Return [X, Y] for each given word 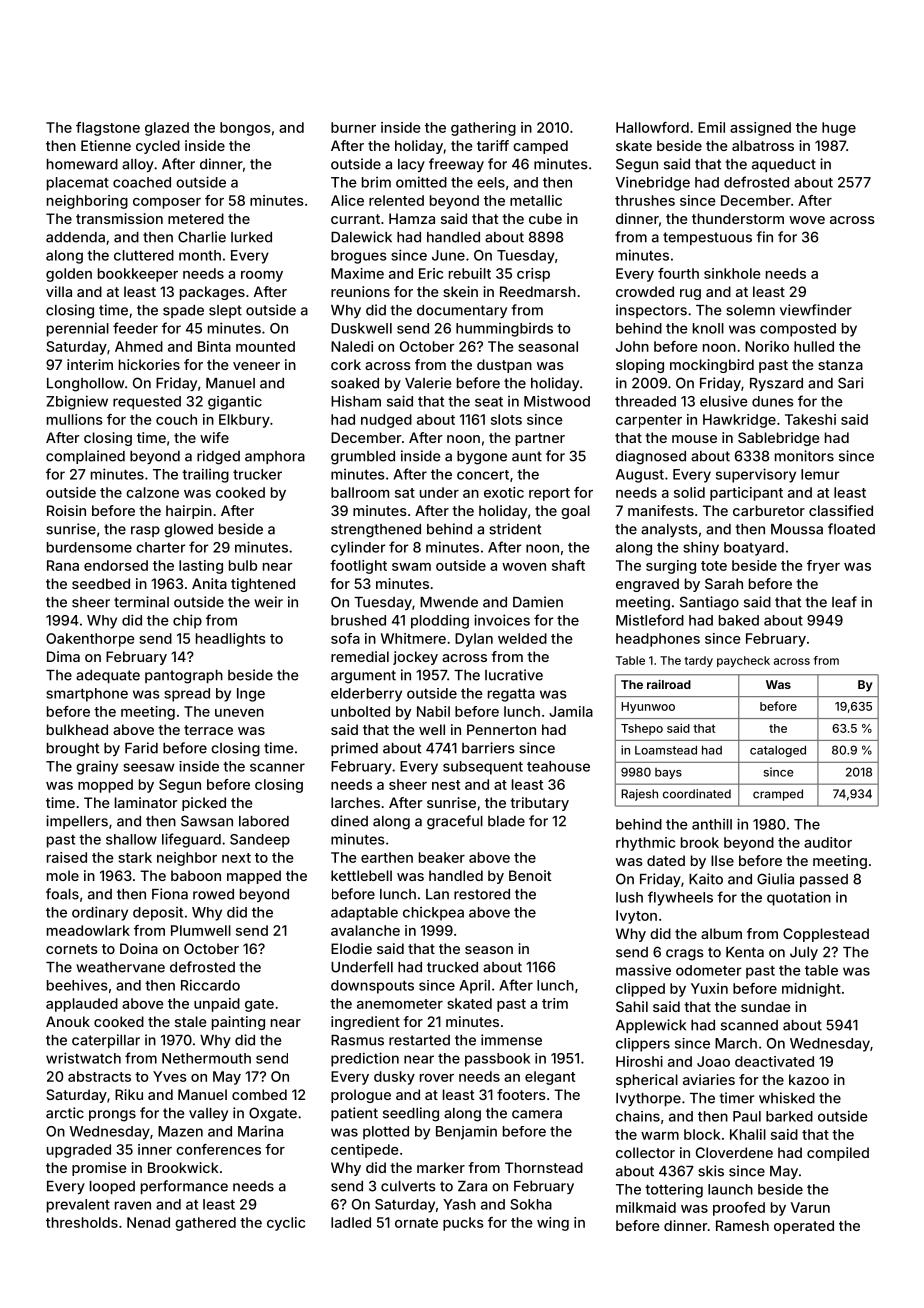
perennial [78, 329]
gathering [483, 129]
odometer [709, 970]
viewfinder [816, 310]
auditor [828, 842]
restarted [419, 1040]
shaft [568, 565]
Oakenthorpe [90, 640]
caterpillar [106, 1041]
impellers [77, 822]
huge [839, 129]
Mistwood [557, 401]
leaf [844, 602]
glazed [167, 129]
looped [112, 1187]
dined [349, 821]
